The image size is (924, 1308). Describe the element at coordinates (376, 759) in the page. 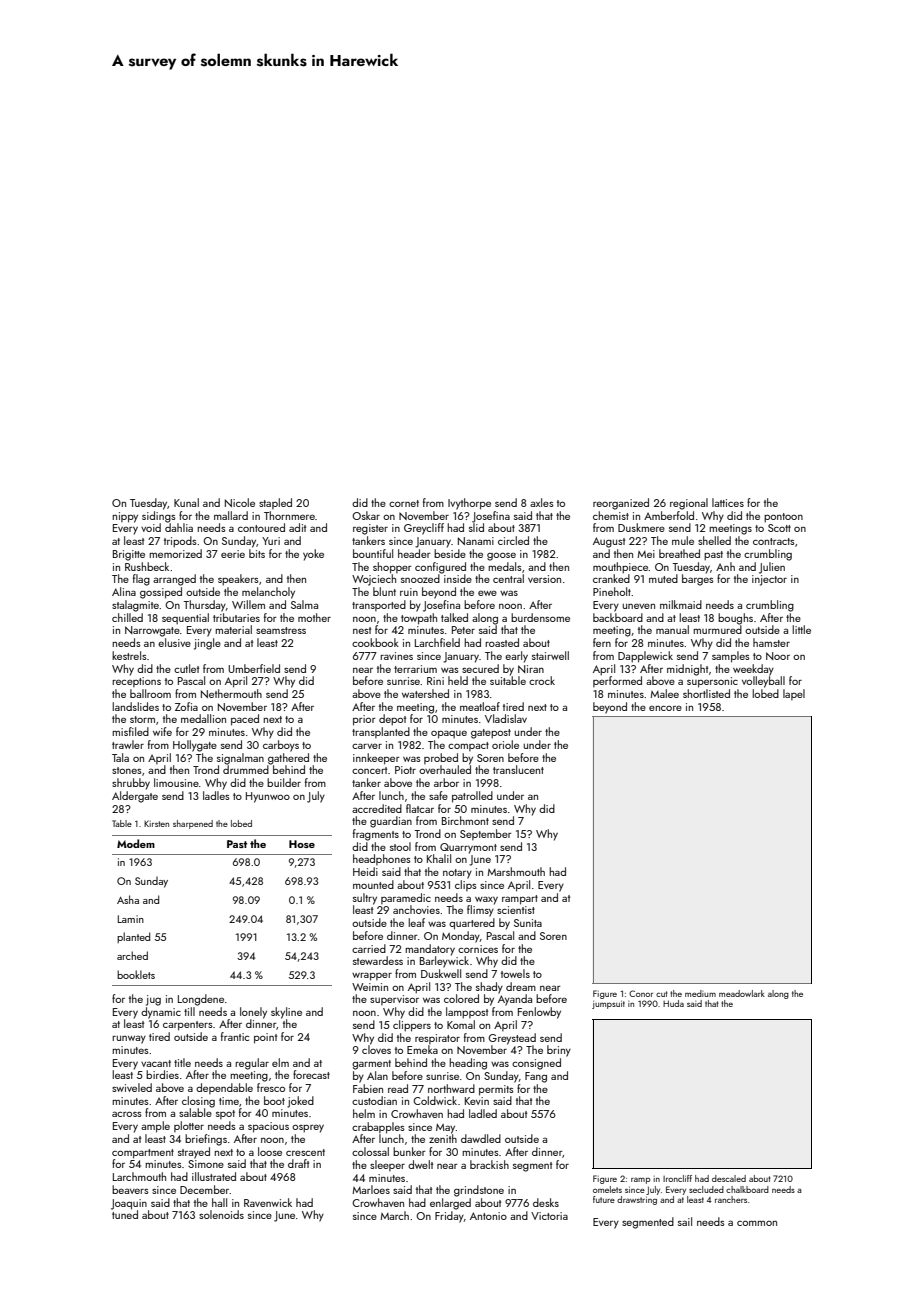

I see `innkeeper` at that location.
